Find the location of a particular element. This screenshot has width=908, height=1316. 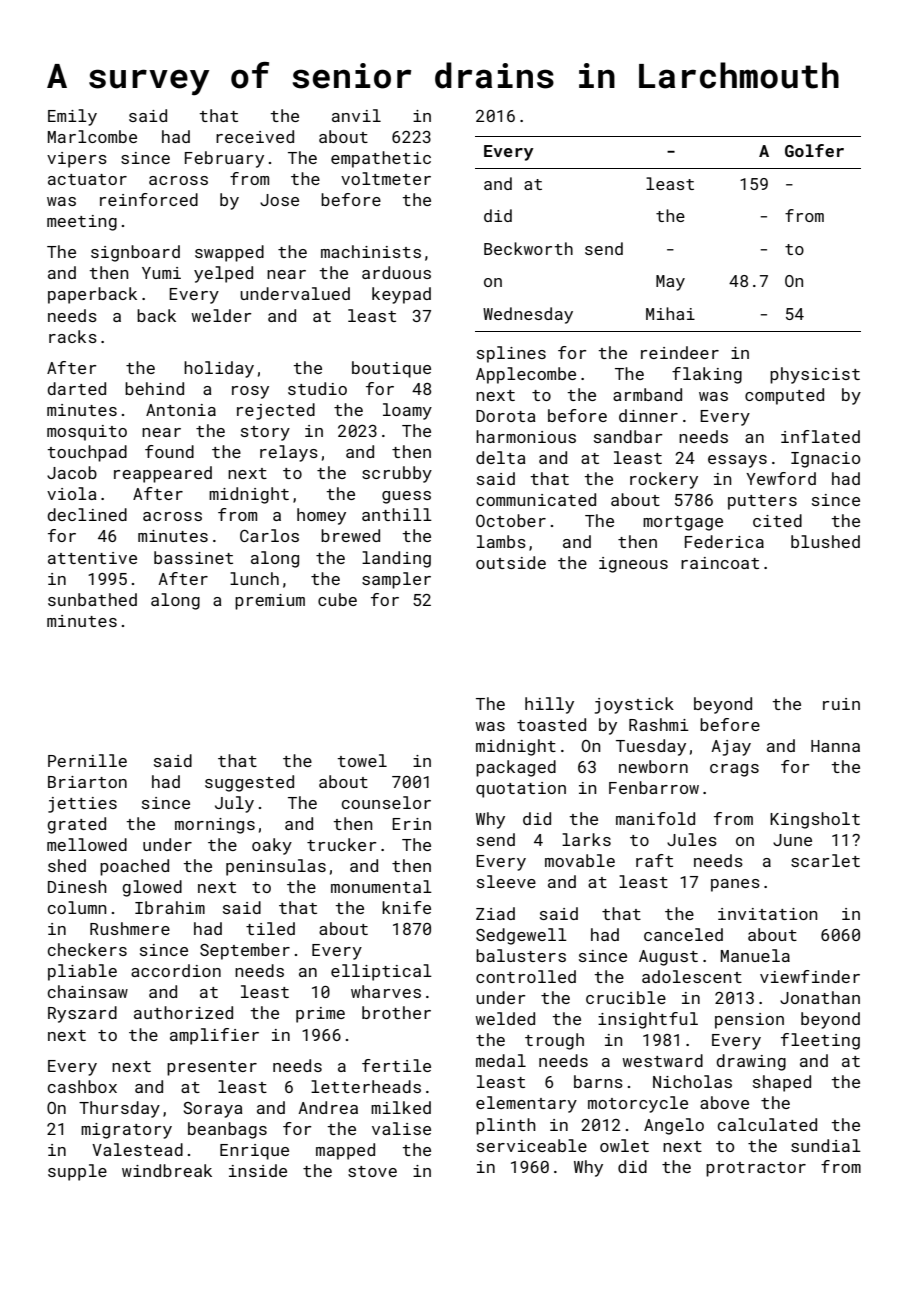

received is located at coordinates (255, 136).
